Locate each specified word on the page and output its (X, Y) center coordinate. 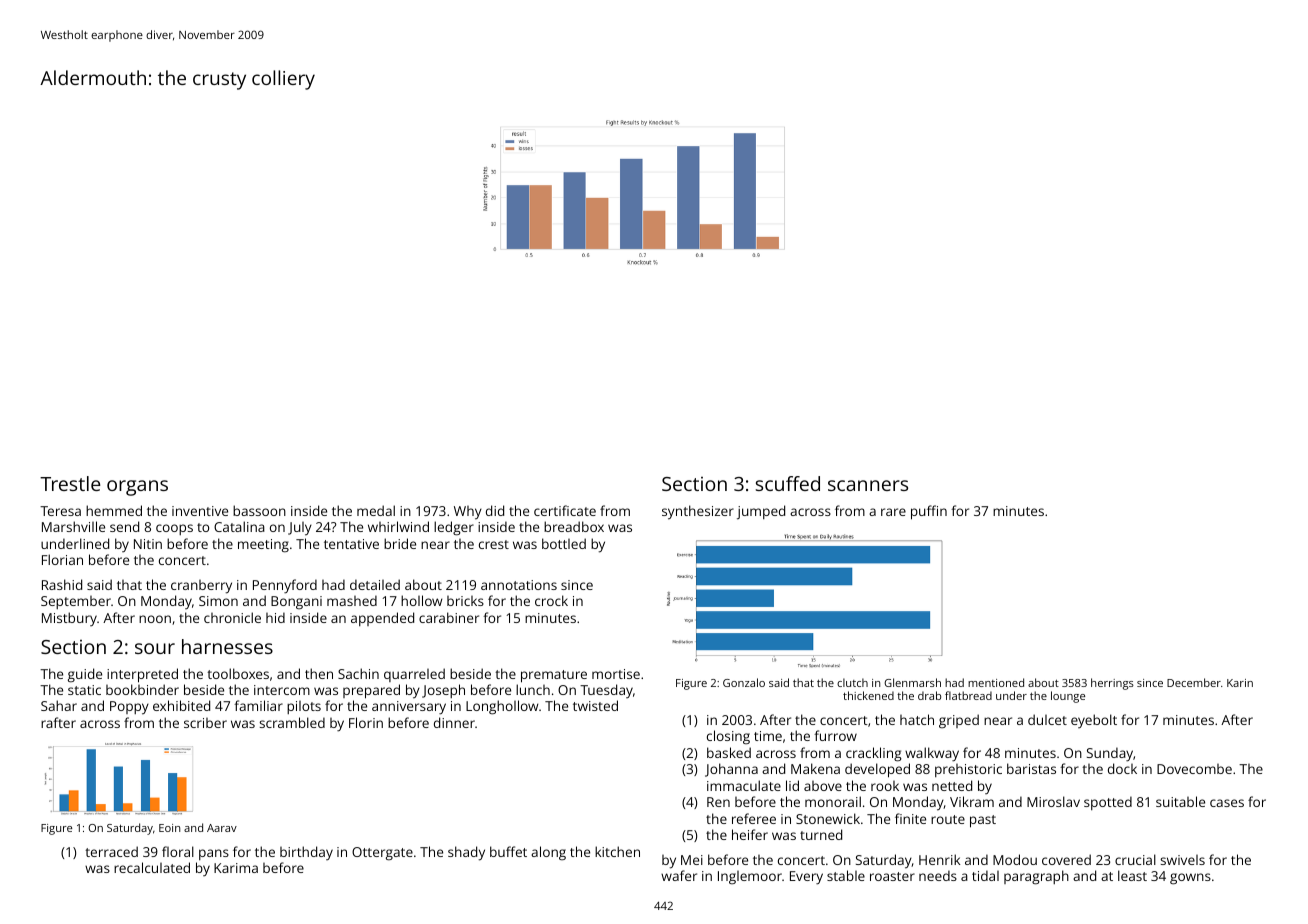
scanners (868, 485)
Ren (718, 802)
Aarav (222, 828)
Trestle (70, 483)
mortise (616, 674)
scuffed (788, 483)
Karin (1240, 683)
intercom (282, 690)
